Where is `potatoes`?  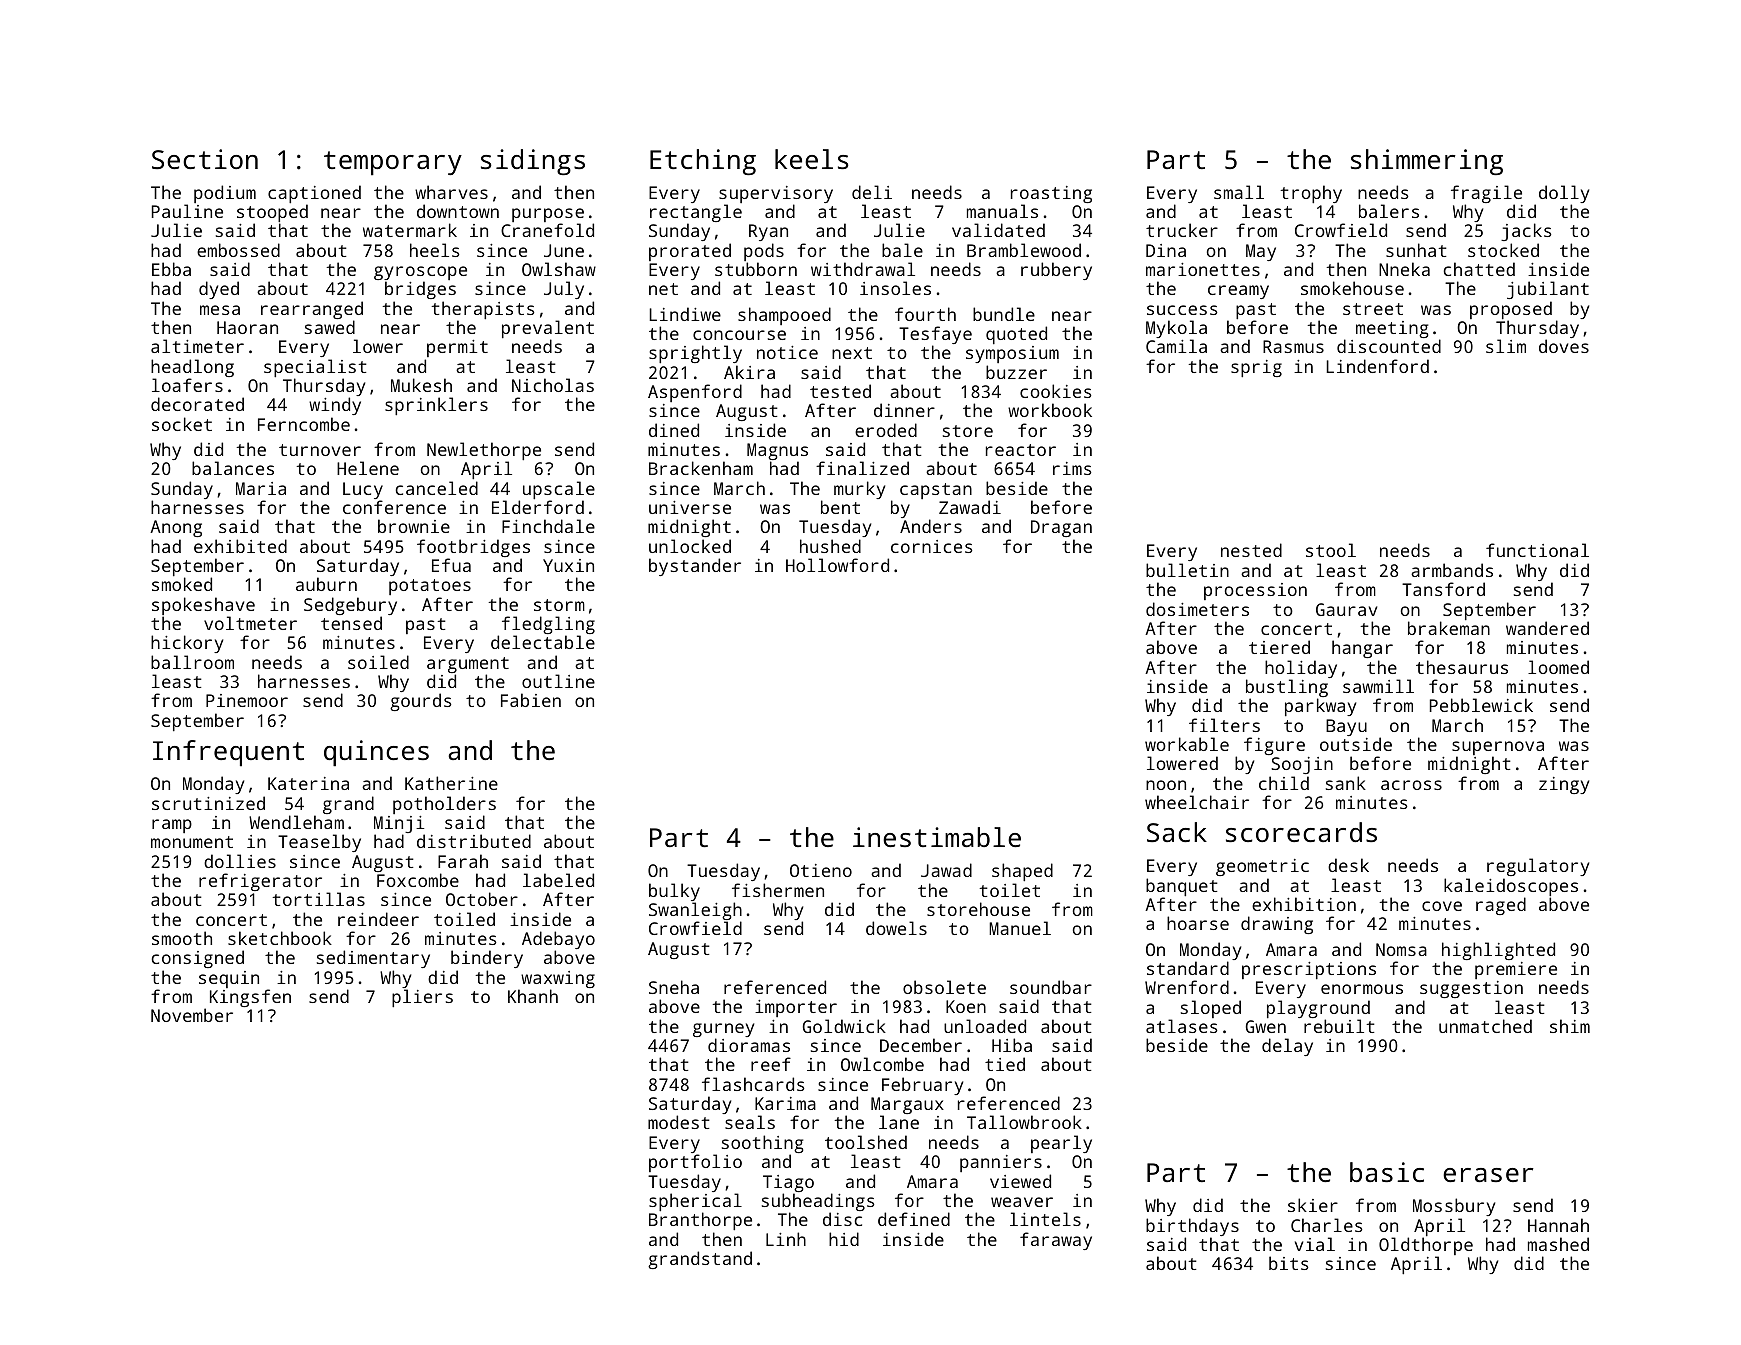 potatoes is located at coordinates (430, 587).
